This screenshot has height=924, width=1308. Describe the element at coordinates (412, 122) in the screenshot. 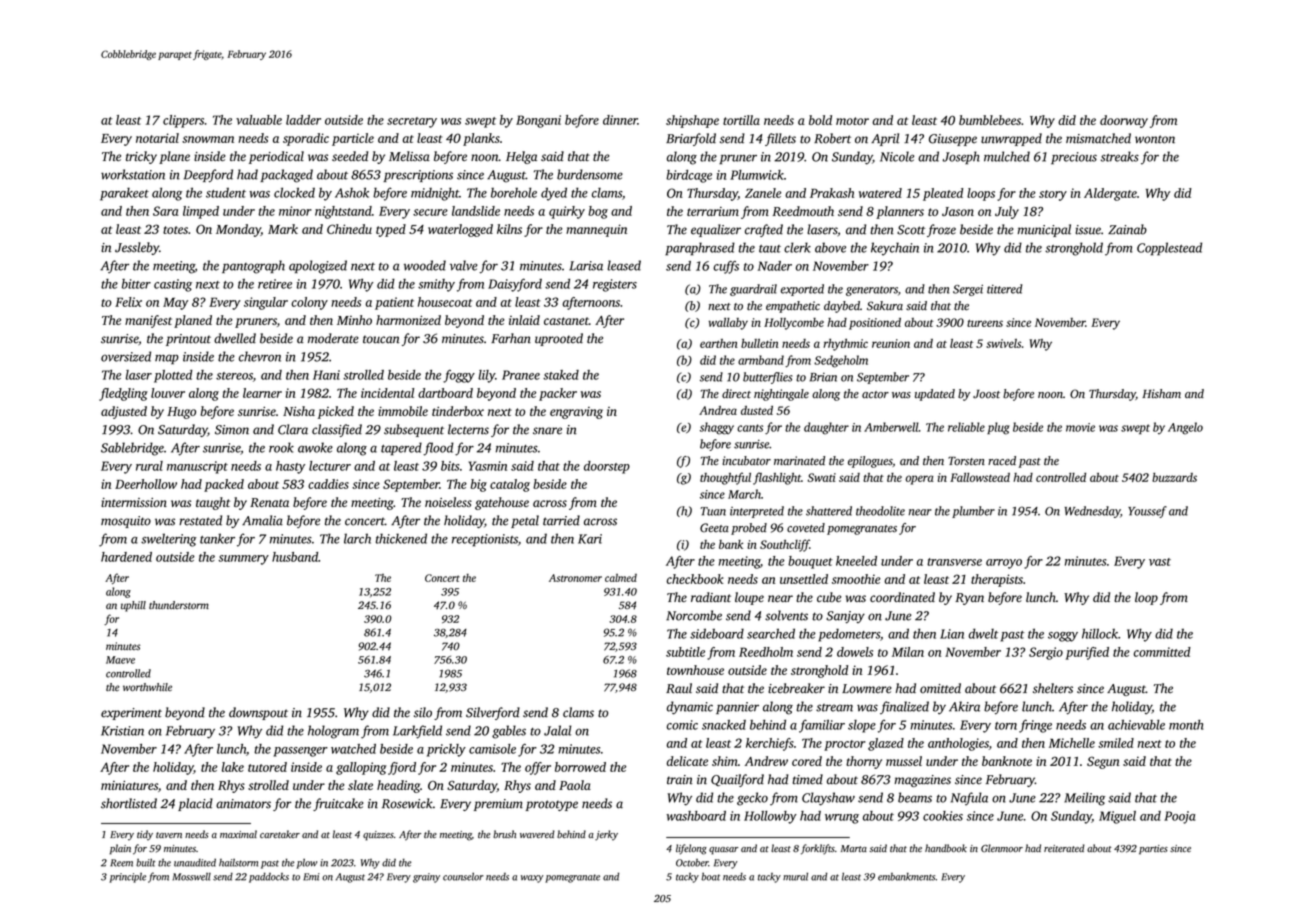

I see `secretary` at that location.
